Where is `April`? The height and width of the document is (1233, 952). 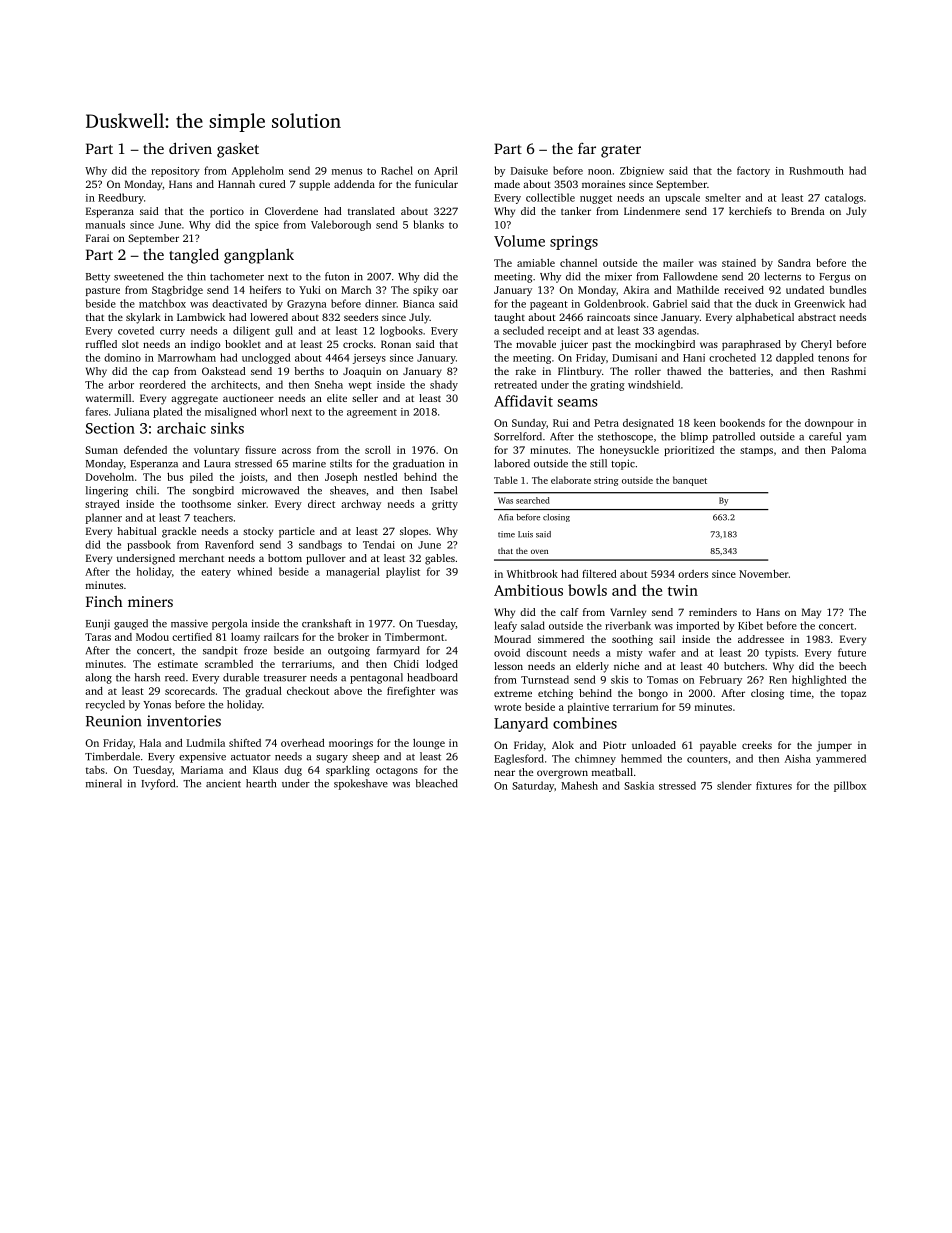 April is located at coordinates (446, 171).
